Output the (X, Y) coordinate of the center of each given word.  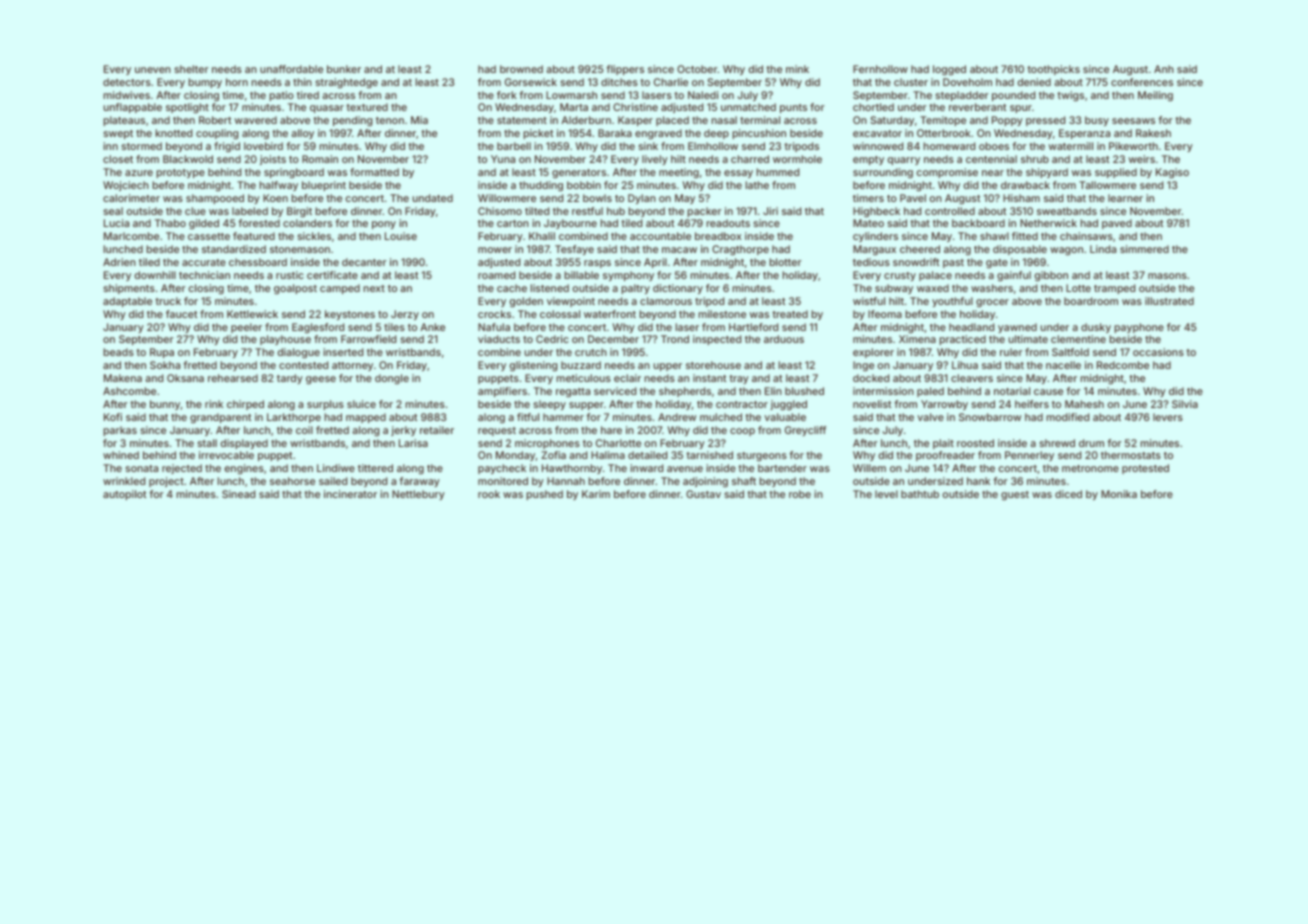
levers (1168, 417)
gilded (204, 224)
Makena (123, 378)
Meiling (1155, 96)
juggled (788, 405)
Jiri (770, 211)
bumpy (205, 83)
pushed (544, 495)
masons (1167, 276)
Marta (574, 107)
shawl (994, 236)
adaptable (127, 302)
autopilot (125, 495)
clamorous (666, 301)
